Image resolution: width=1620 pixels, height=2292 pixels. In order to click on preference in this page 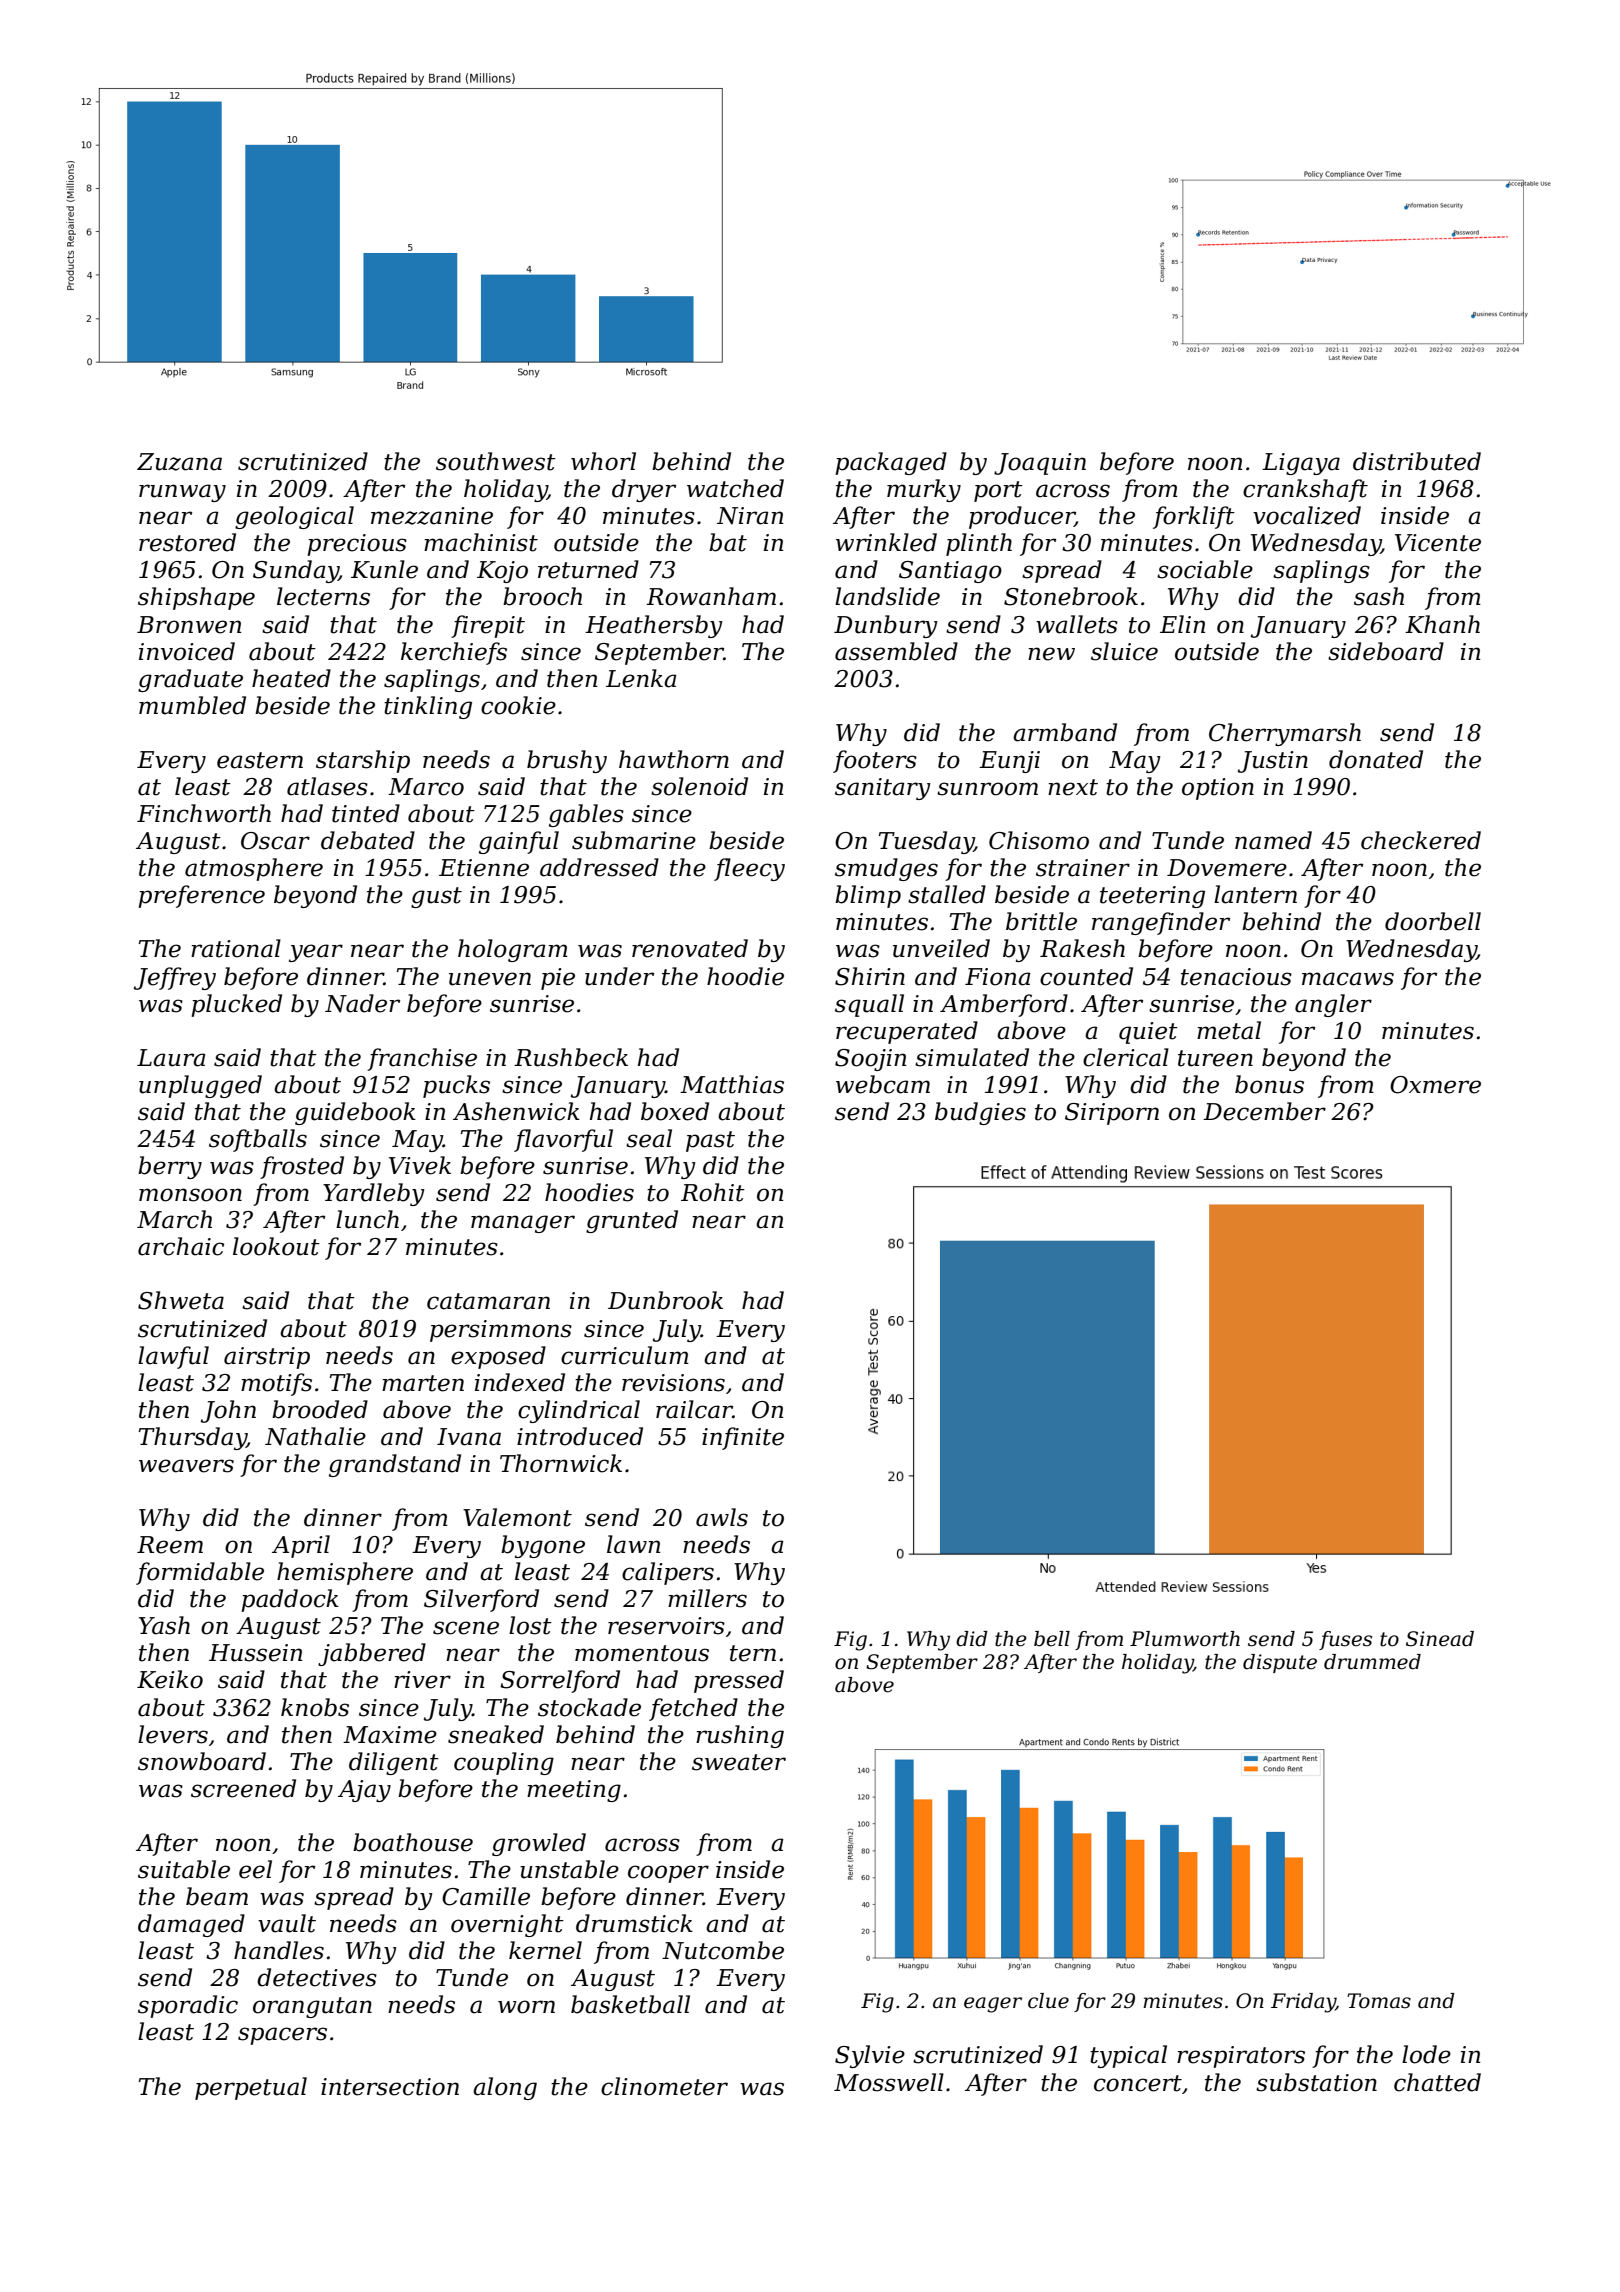, I will do `click(201, 896)`.
